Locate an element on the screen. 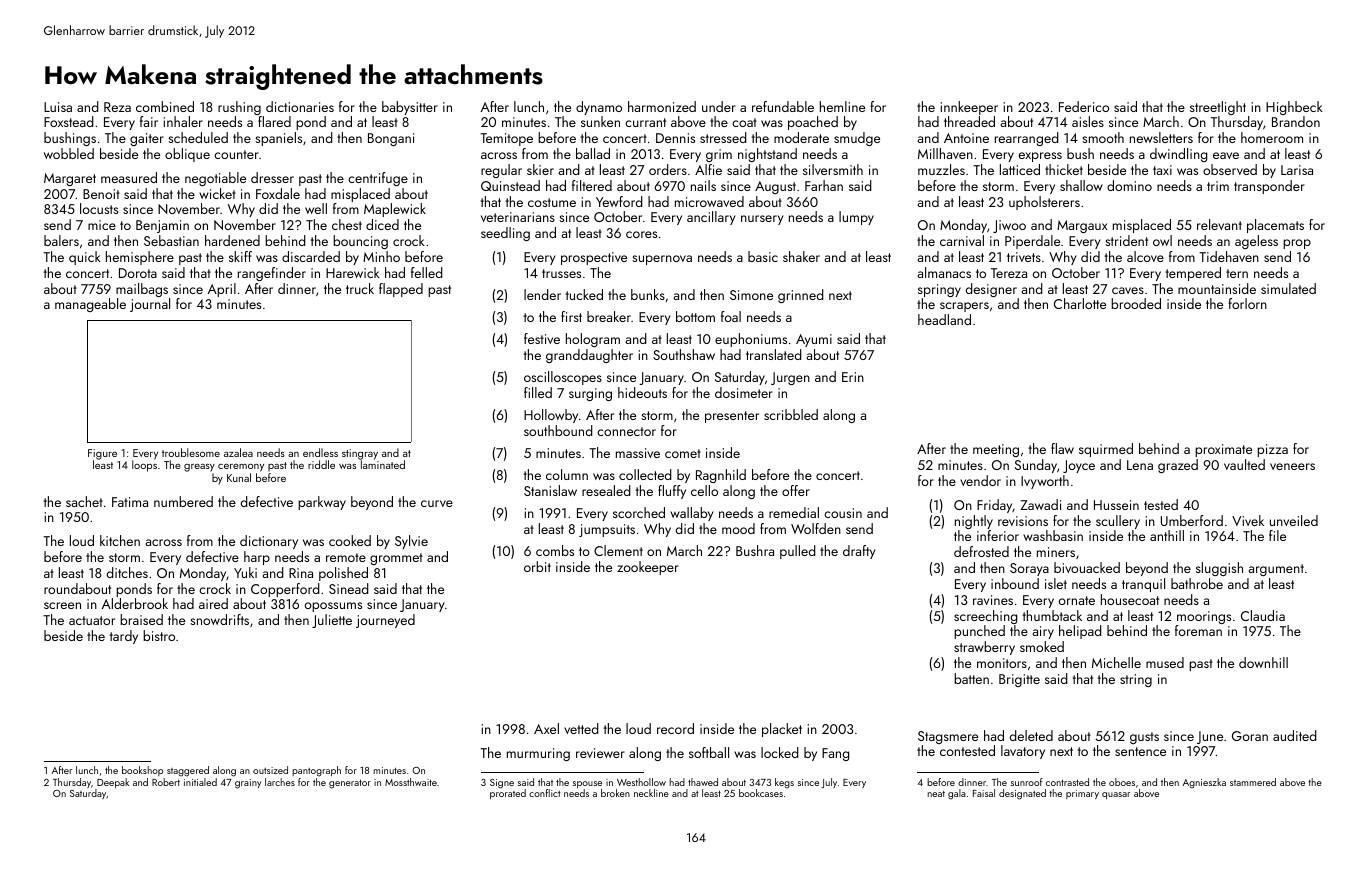 This screenshot has height=887, width=1372. dosimeter is located at coordinates (744, 392).
